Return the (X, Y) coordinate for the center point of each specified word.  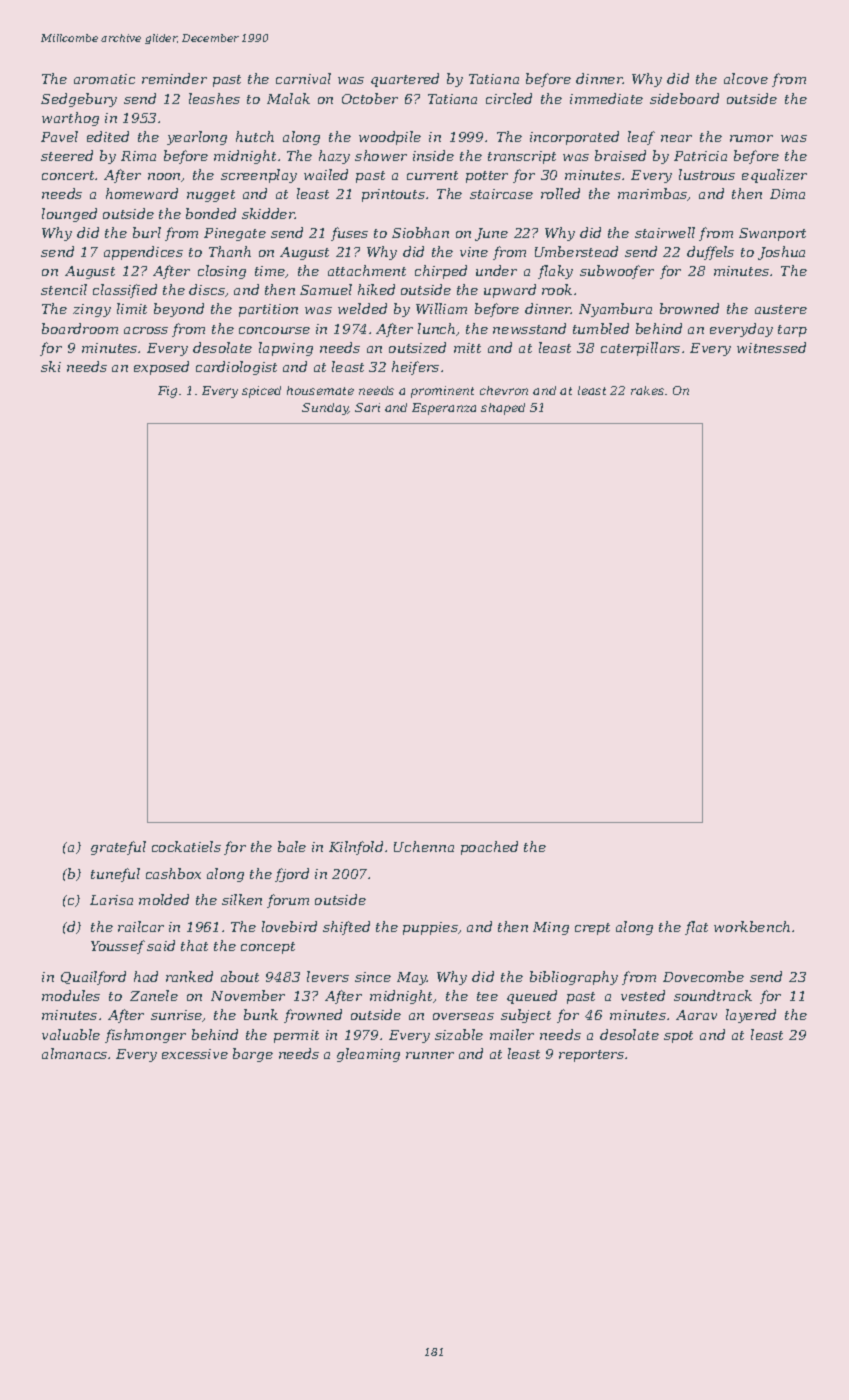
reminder (174, 78)
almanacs (74, 1053)
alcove (746, 78)
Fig (167, 392)
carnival (303, 78)
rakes (647, 390)
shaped (503, 409)
